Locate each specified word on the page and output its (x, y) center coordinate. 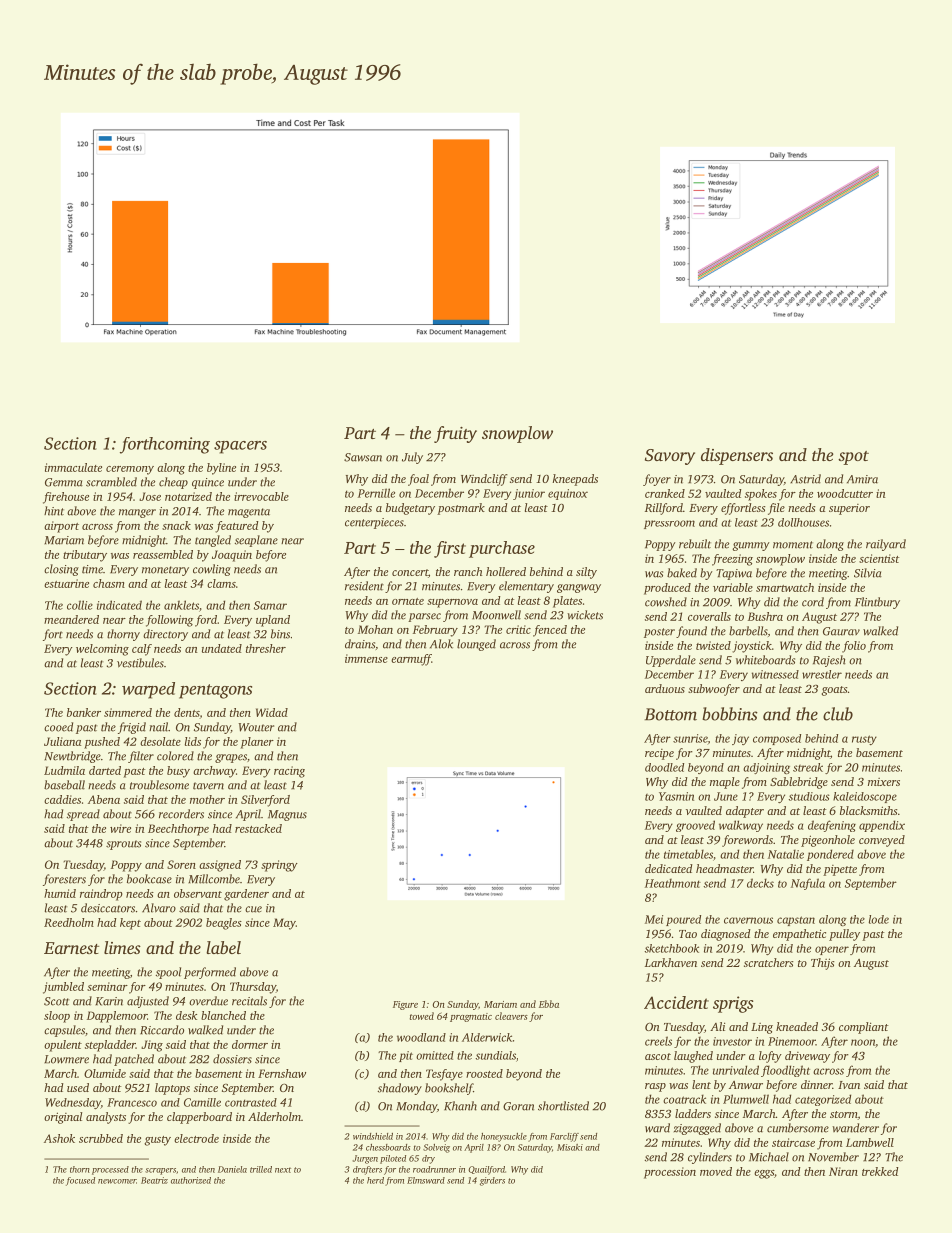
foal (418, 480)
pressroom (669, 524)
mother (207, 799)
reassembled (163, 554)
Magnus (287, 815)
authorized (191, 1180)
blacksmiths (869, 810)
